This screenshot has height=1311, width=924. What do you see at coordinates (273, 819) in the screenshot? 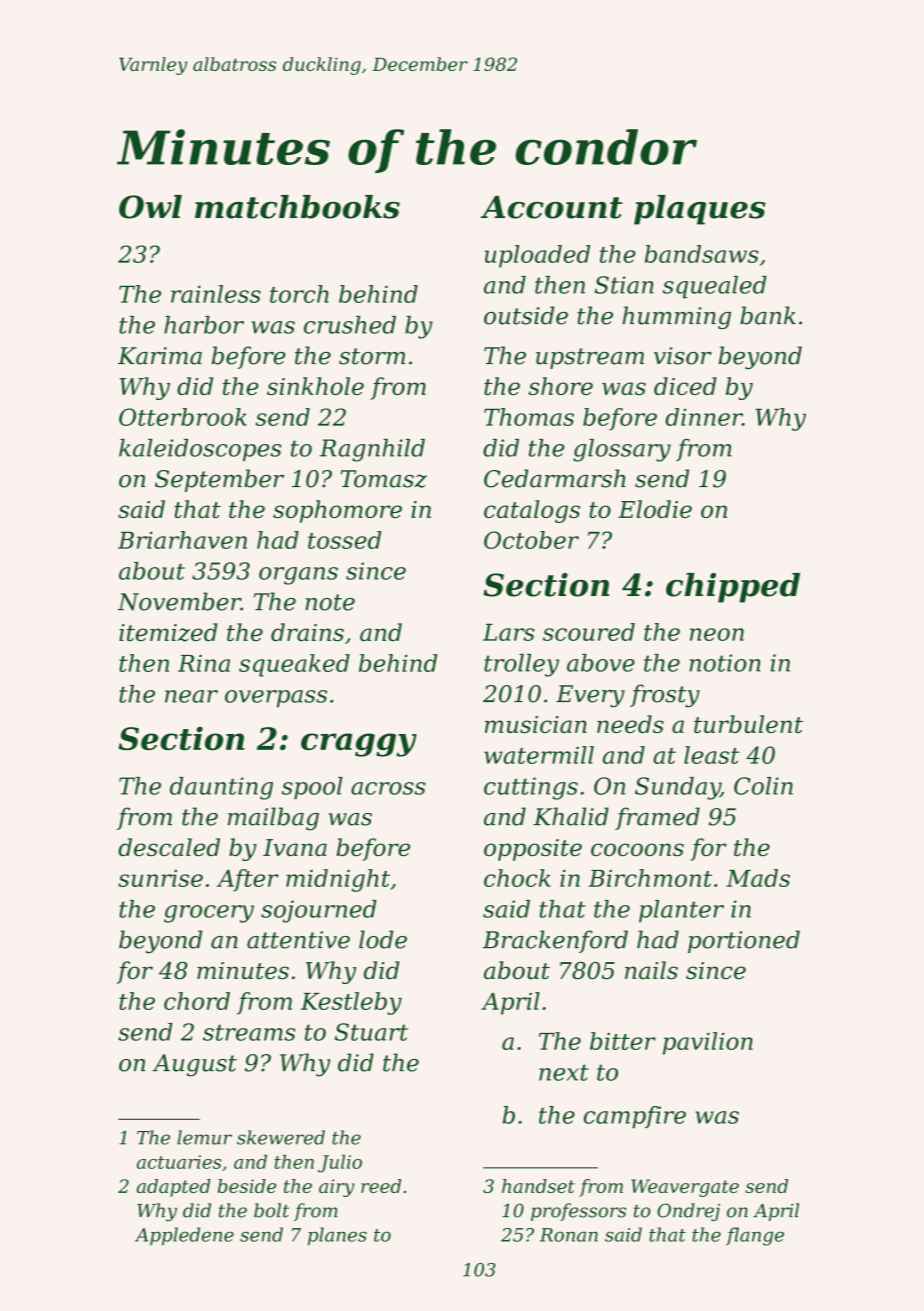
I see `mailbag` at bounding box center [273, 819].
